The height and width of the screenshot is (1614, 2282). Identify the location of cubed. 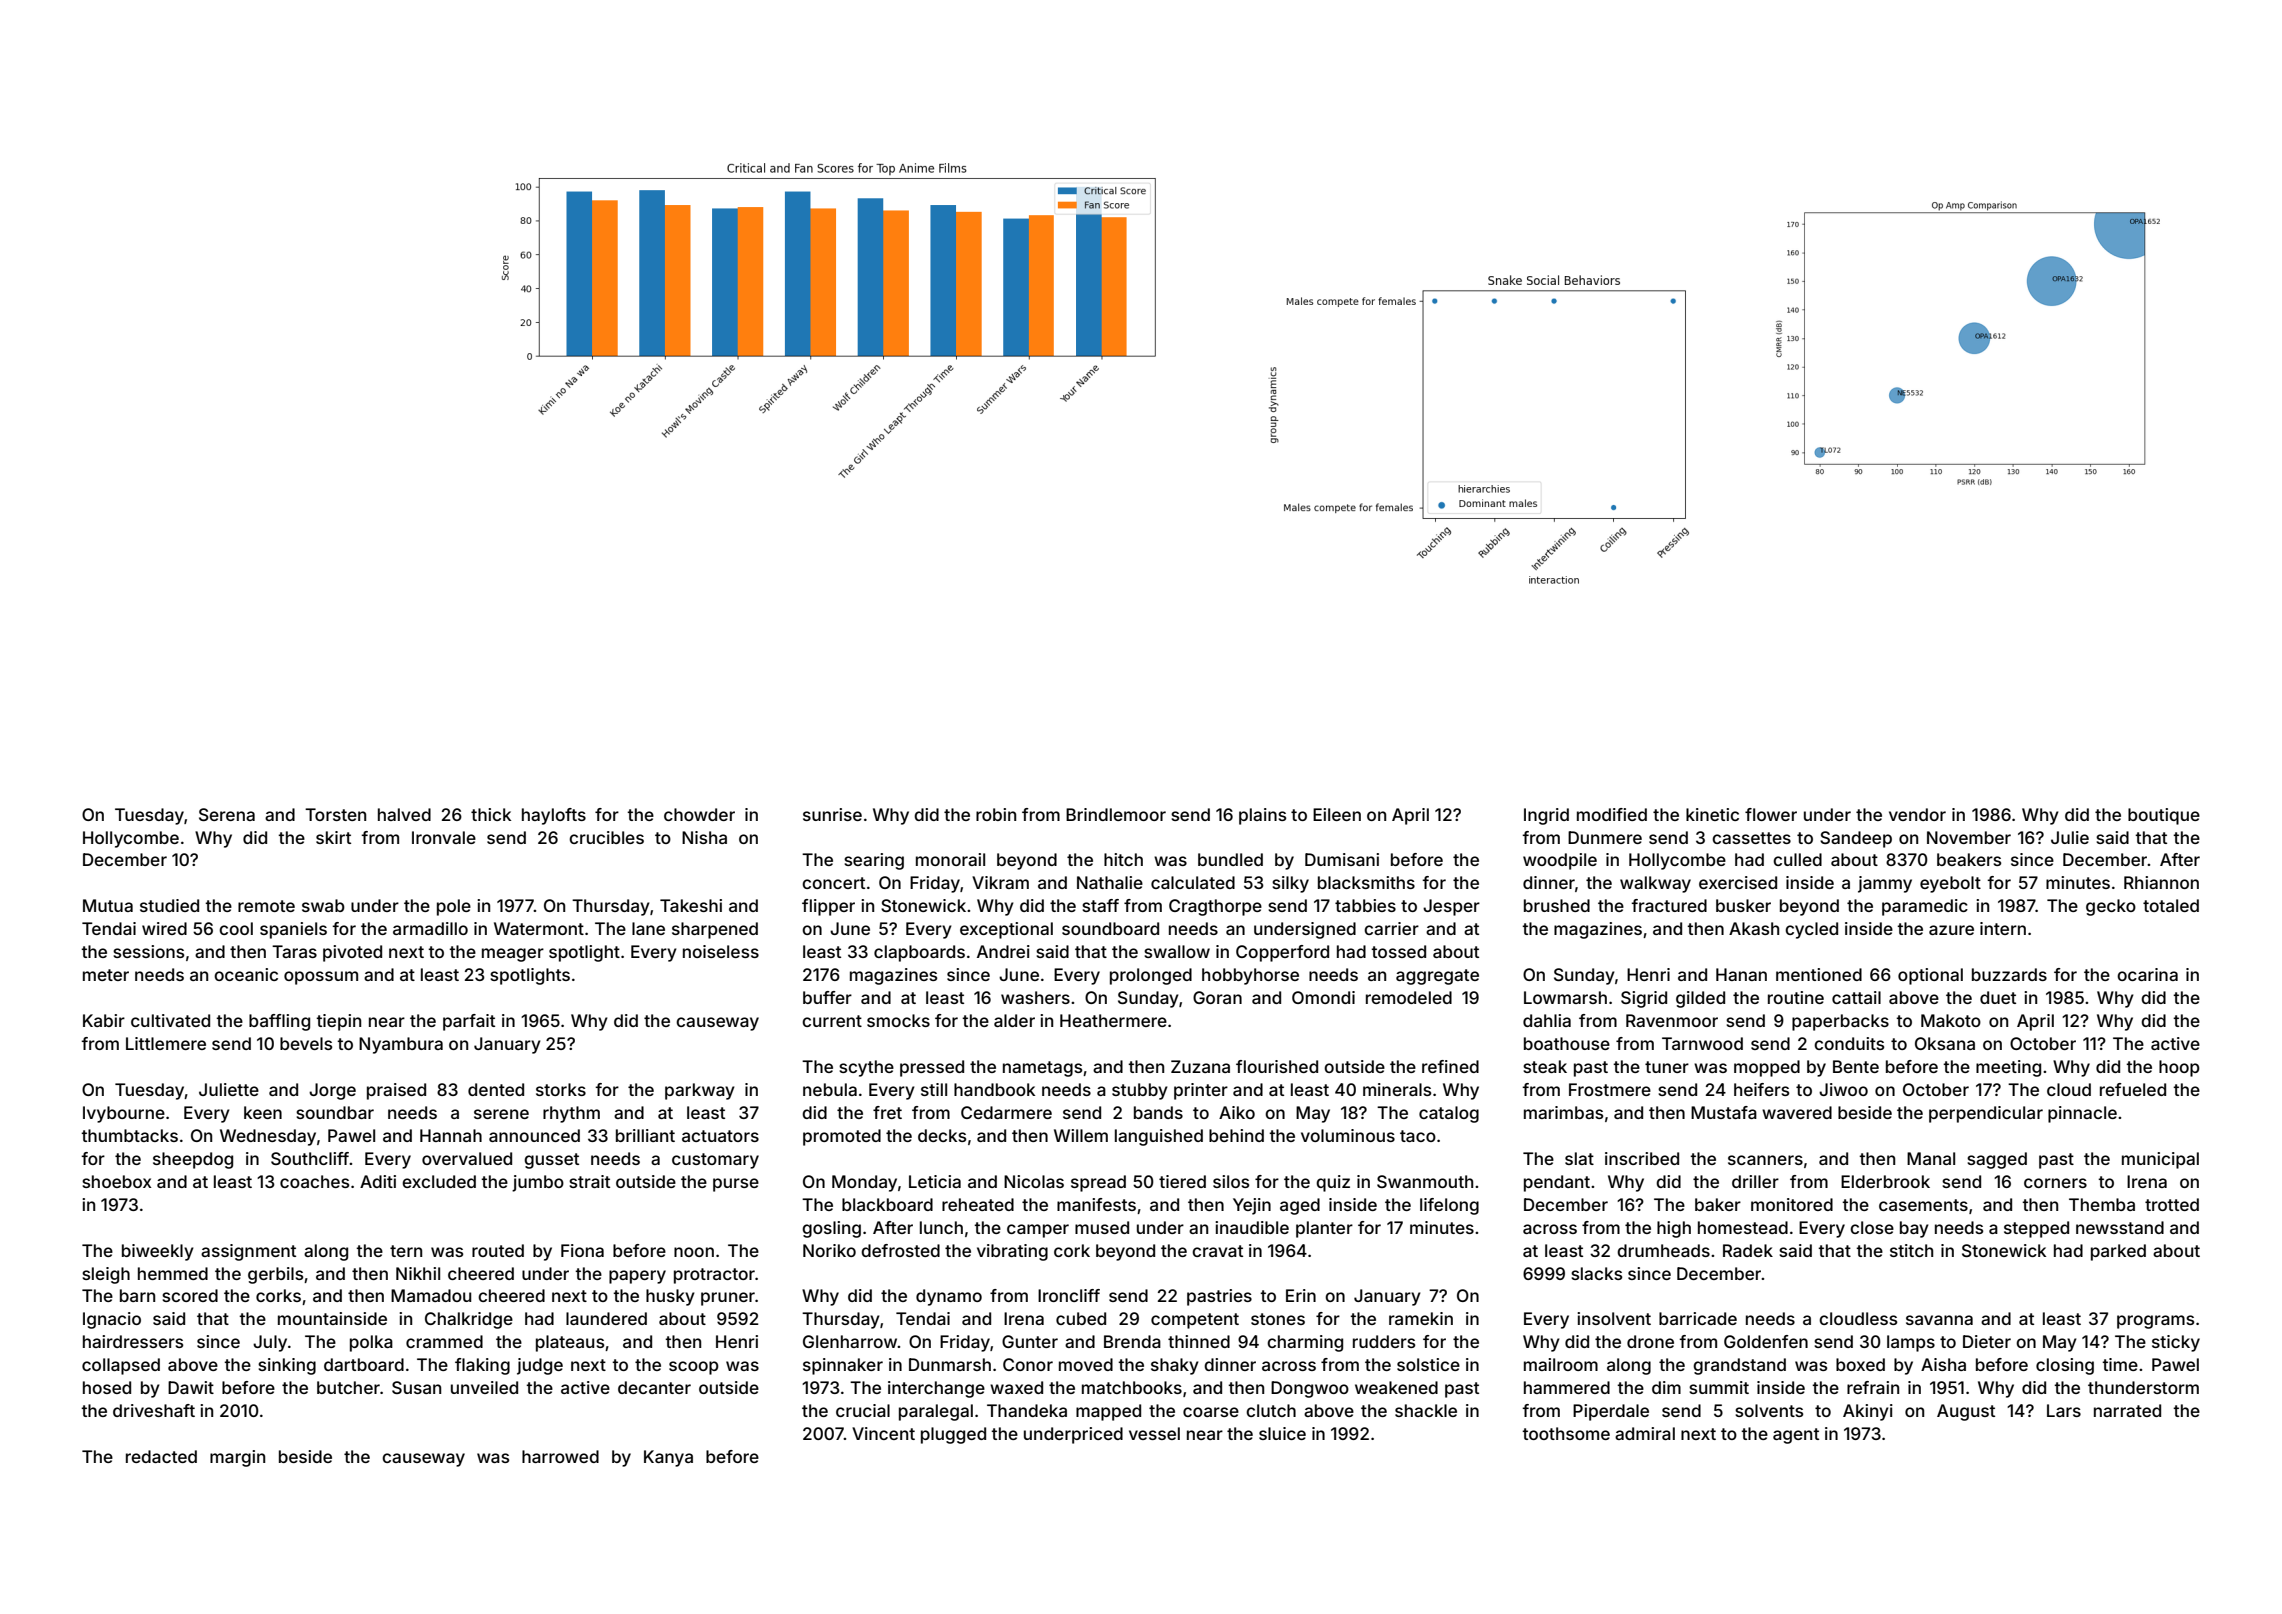
(1081, 1318).
